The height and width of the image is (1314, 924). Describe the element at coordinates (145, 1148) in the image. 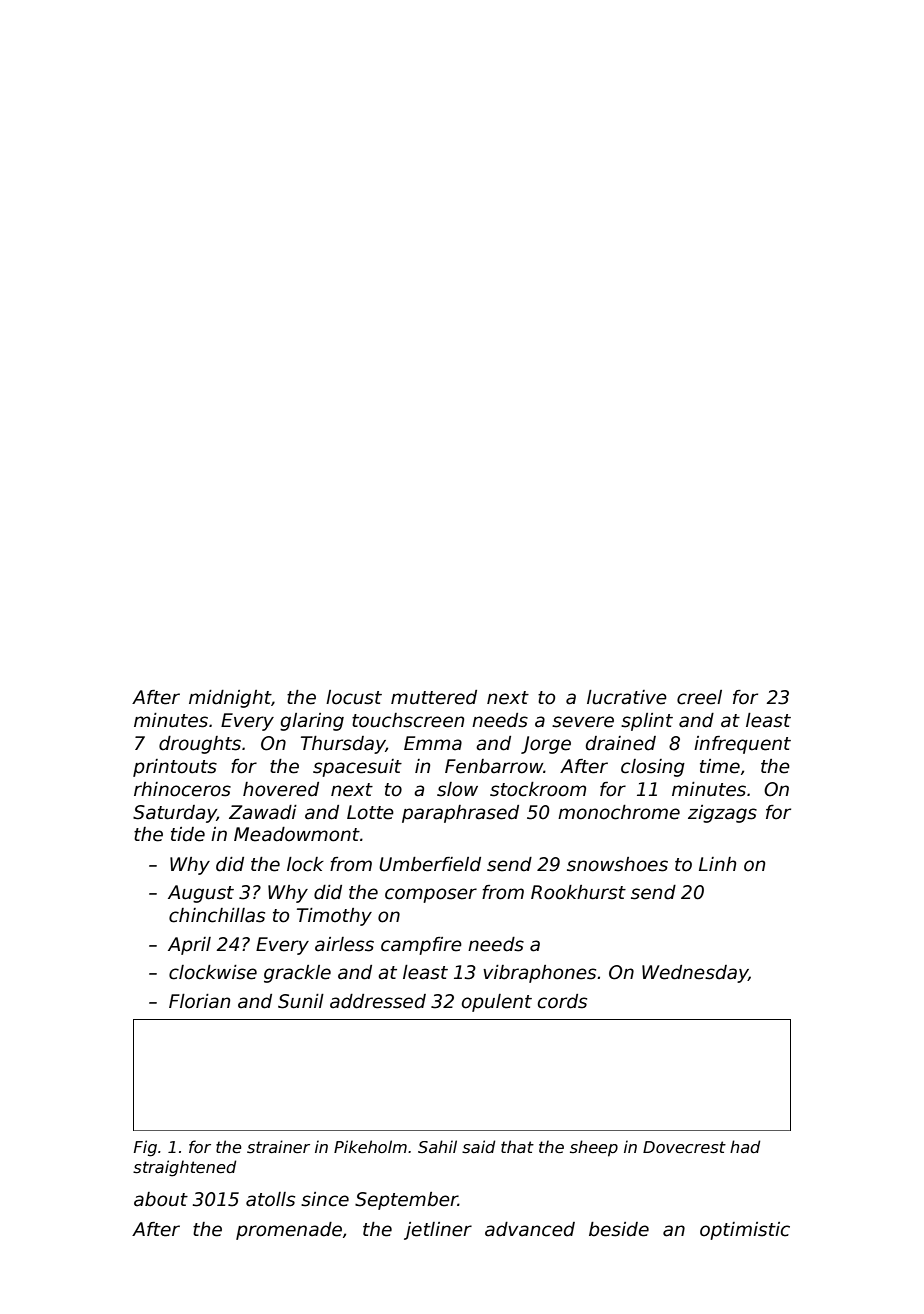

I see `Fig` at that location.
